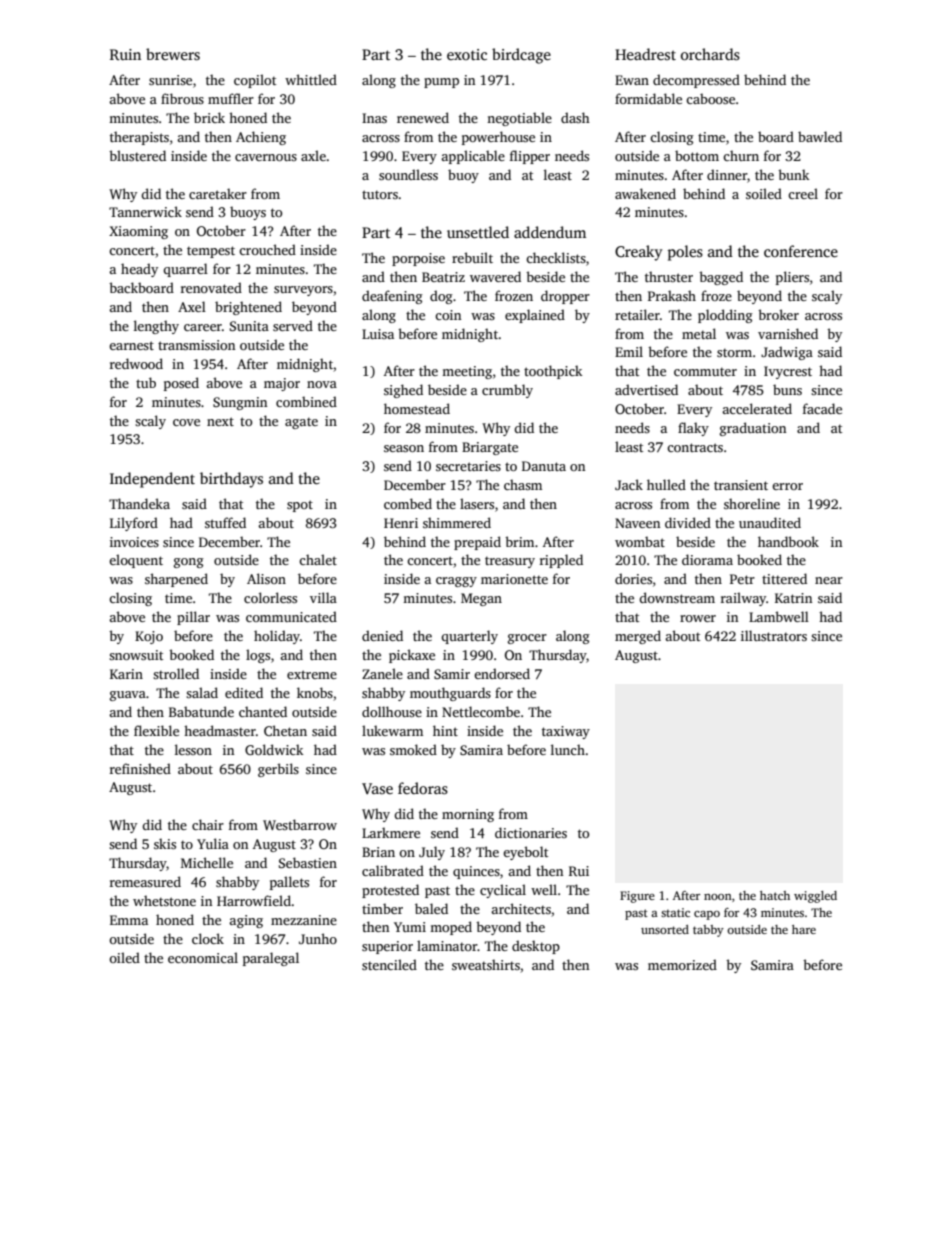 Image resolution: width=952 pixels, height=1233 pixels. I want to click on Emma, so click(129, 920).
